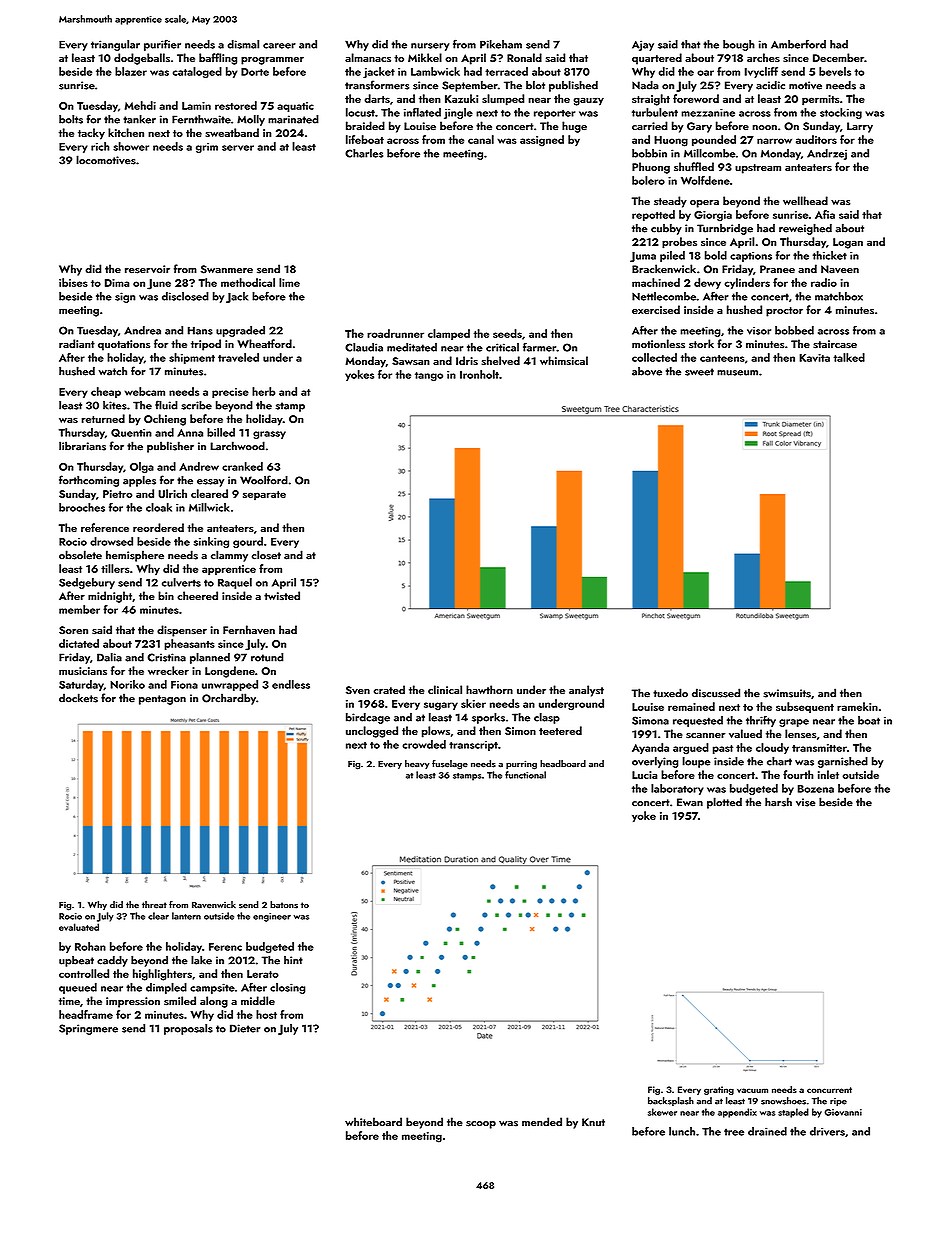 The width and height of the screenshot is (952, 1233). What do you see at coordinates (165, 420) in the screenshot?
I see `Ochieng` at bounding box center [165, 420].
